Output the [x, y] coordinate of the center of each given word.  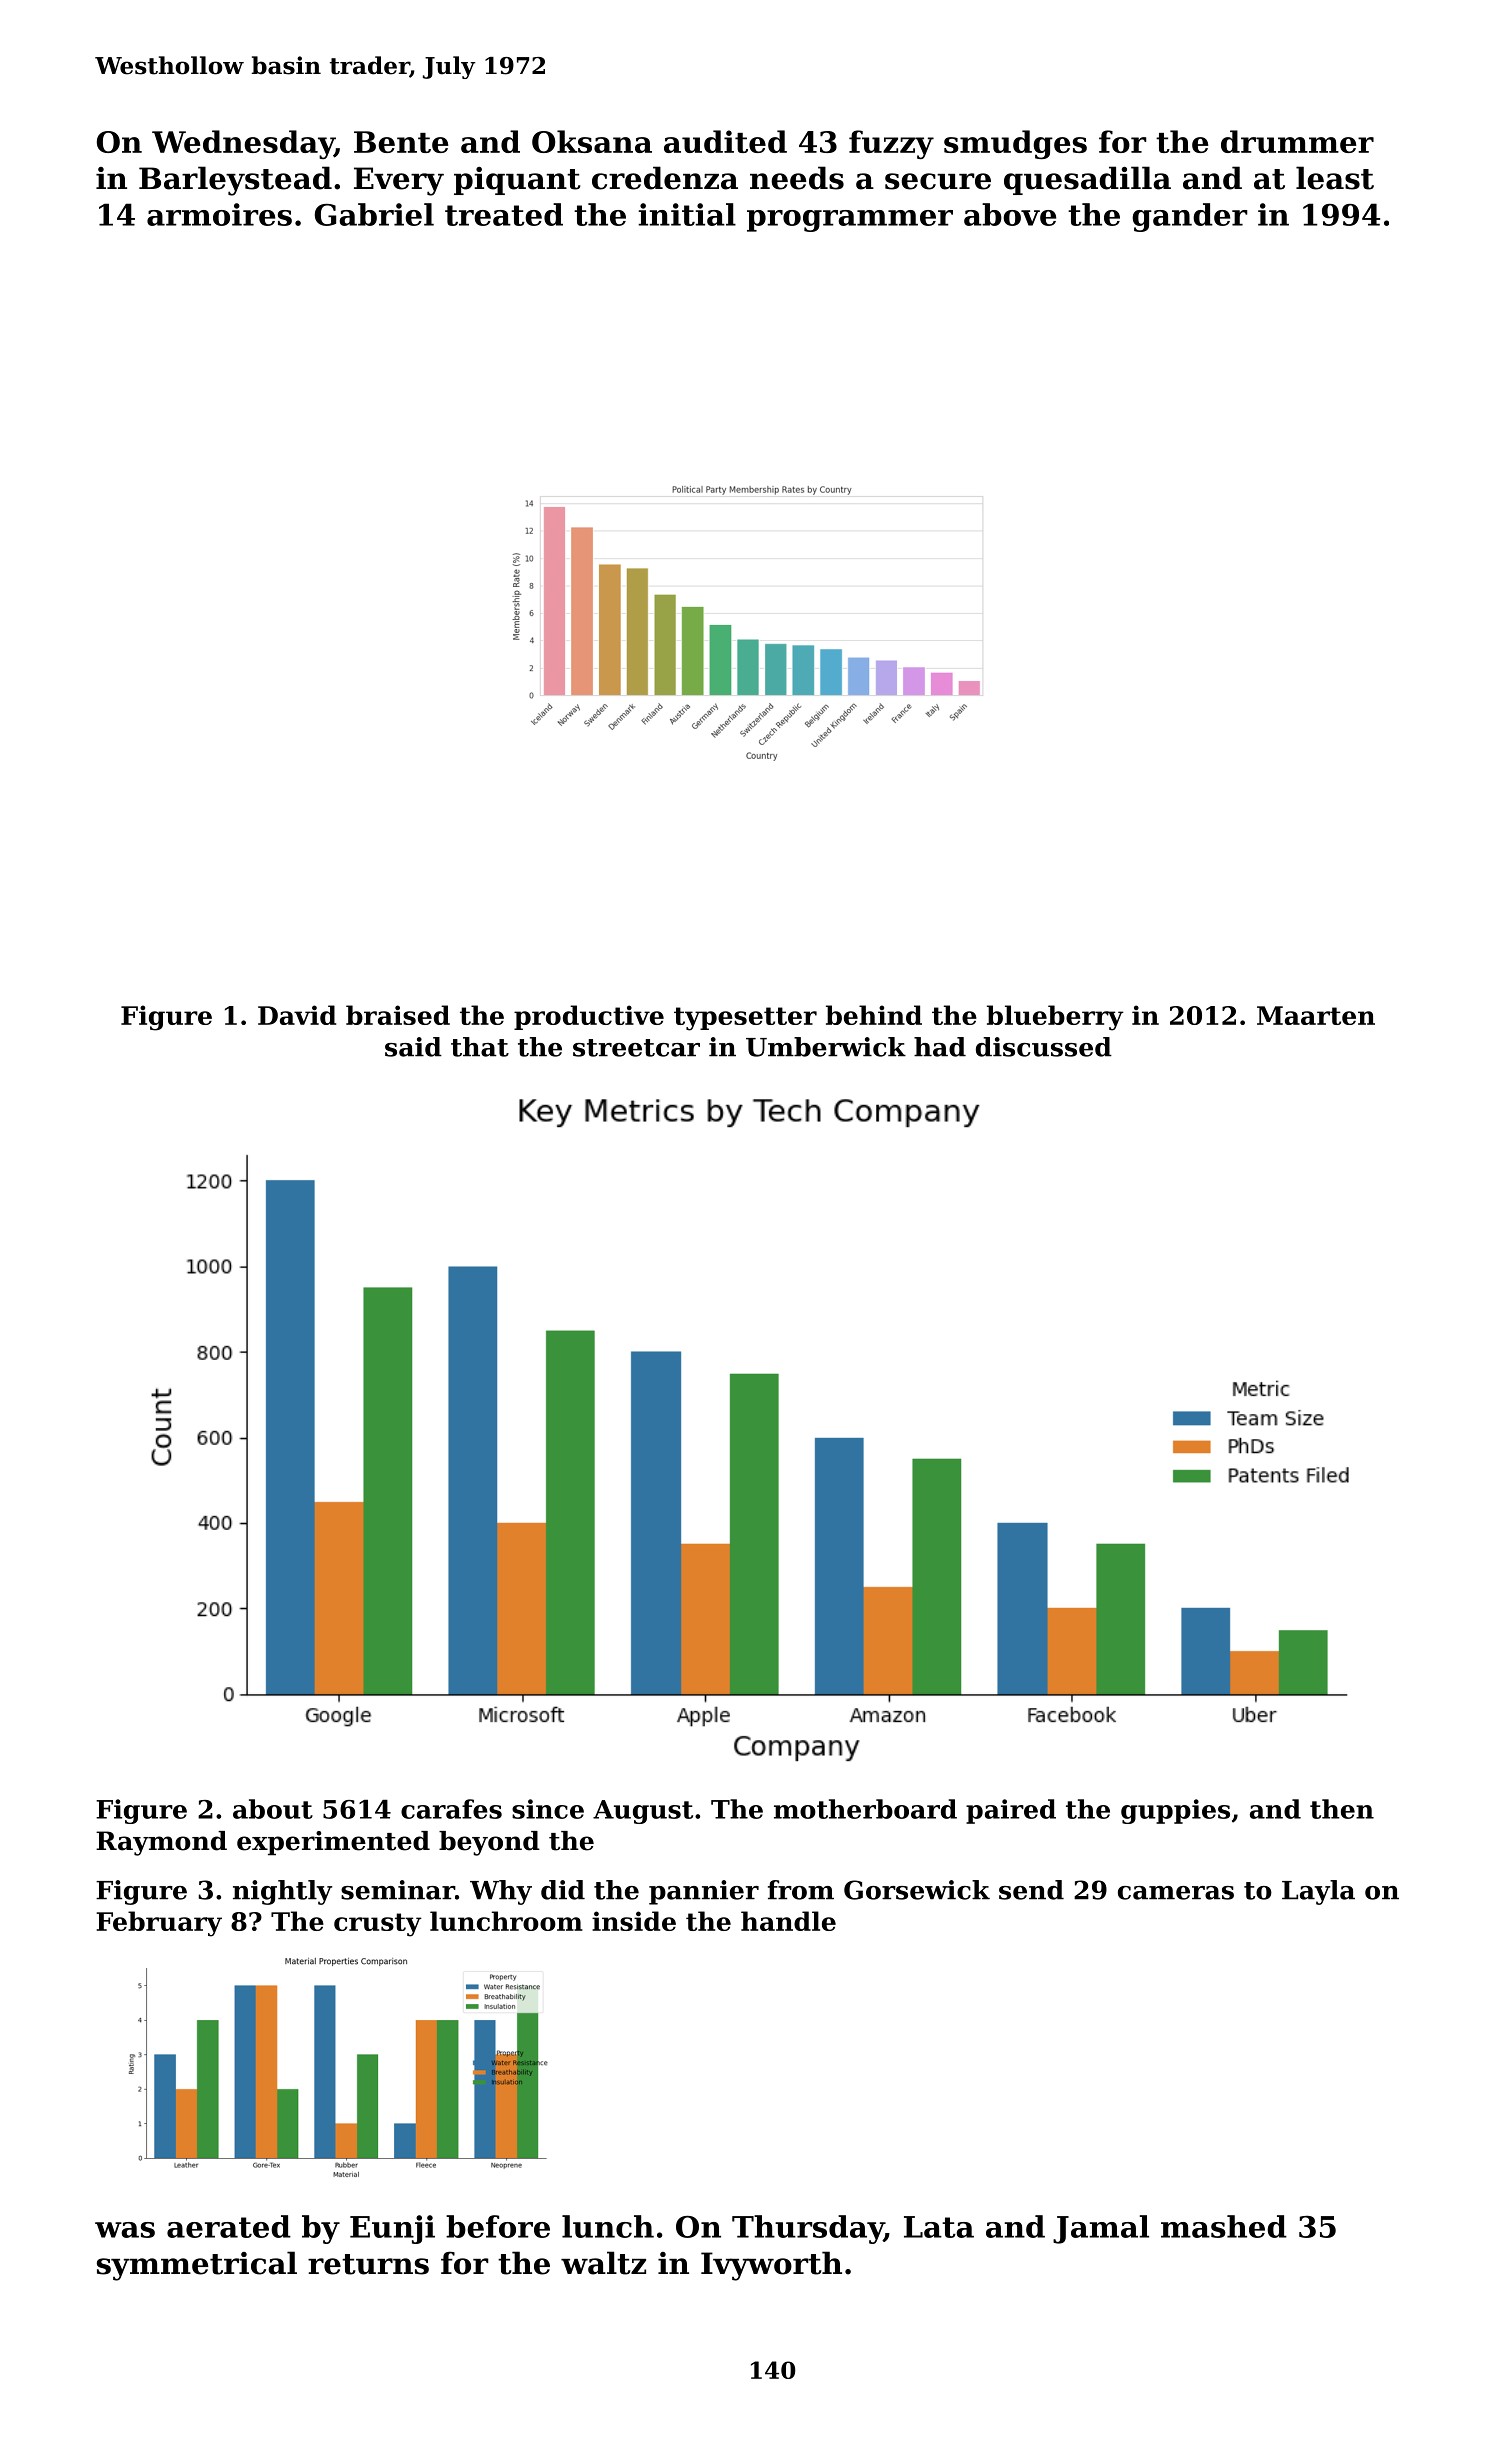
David [297, 1015]
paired [1011, 1811]
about [273, 1809]
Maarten [1316, 1015]
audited [725, 141]
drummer [1297, 141]
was [125, 2230]
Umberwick [826, 1047]
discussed [1044, 1047]
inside [634, 1921]
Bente [401, 142]
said [413, 1047]
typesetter [745, 1019]
